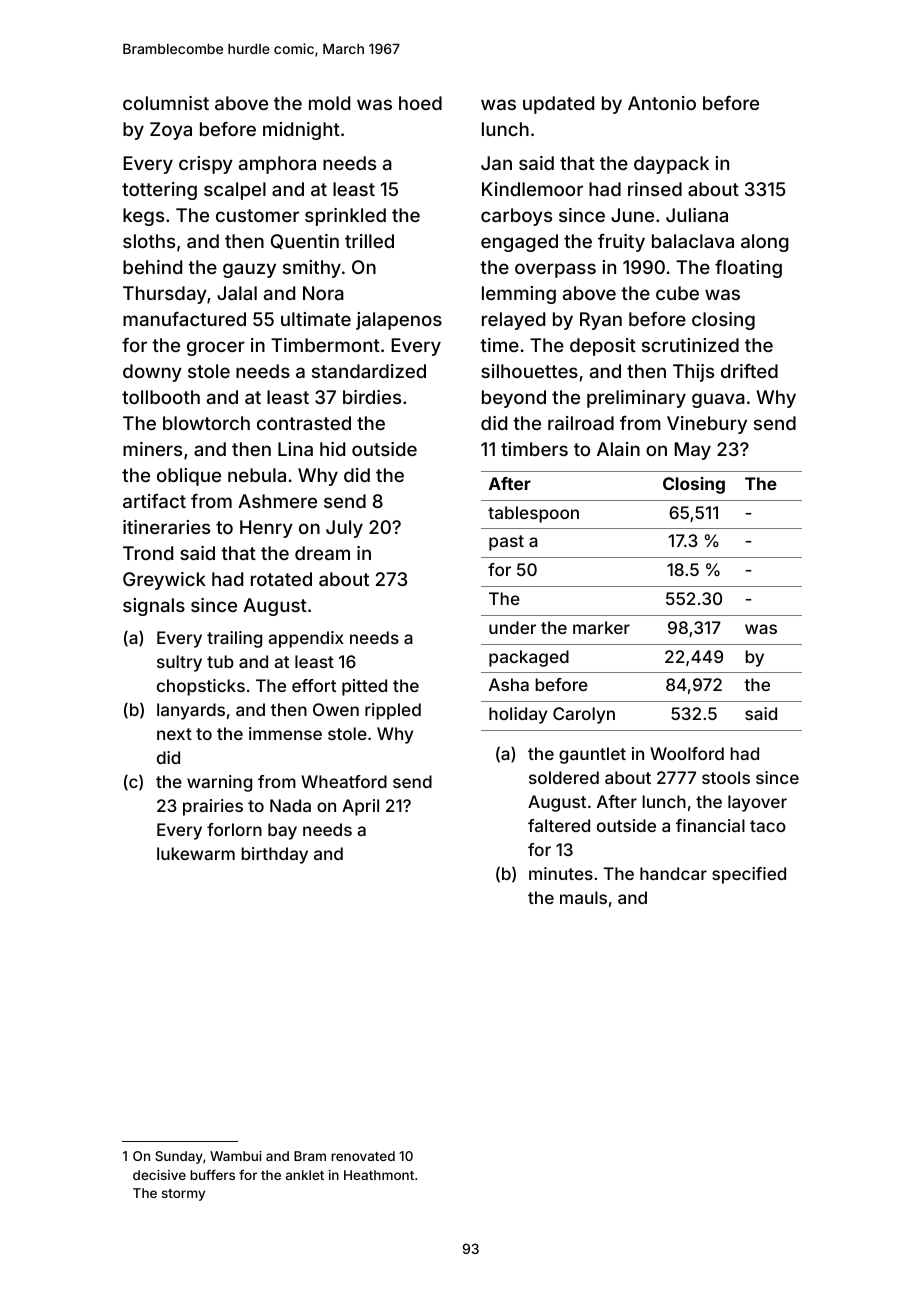 Image resolution: width=924 pixels, height=1311 pixels. Describe the element at coordinates (420, 103) in the image. I see `hoed` at that location.
